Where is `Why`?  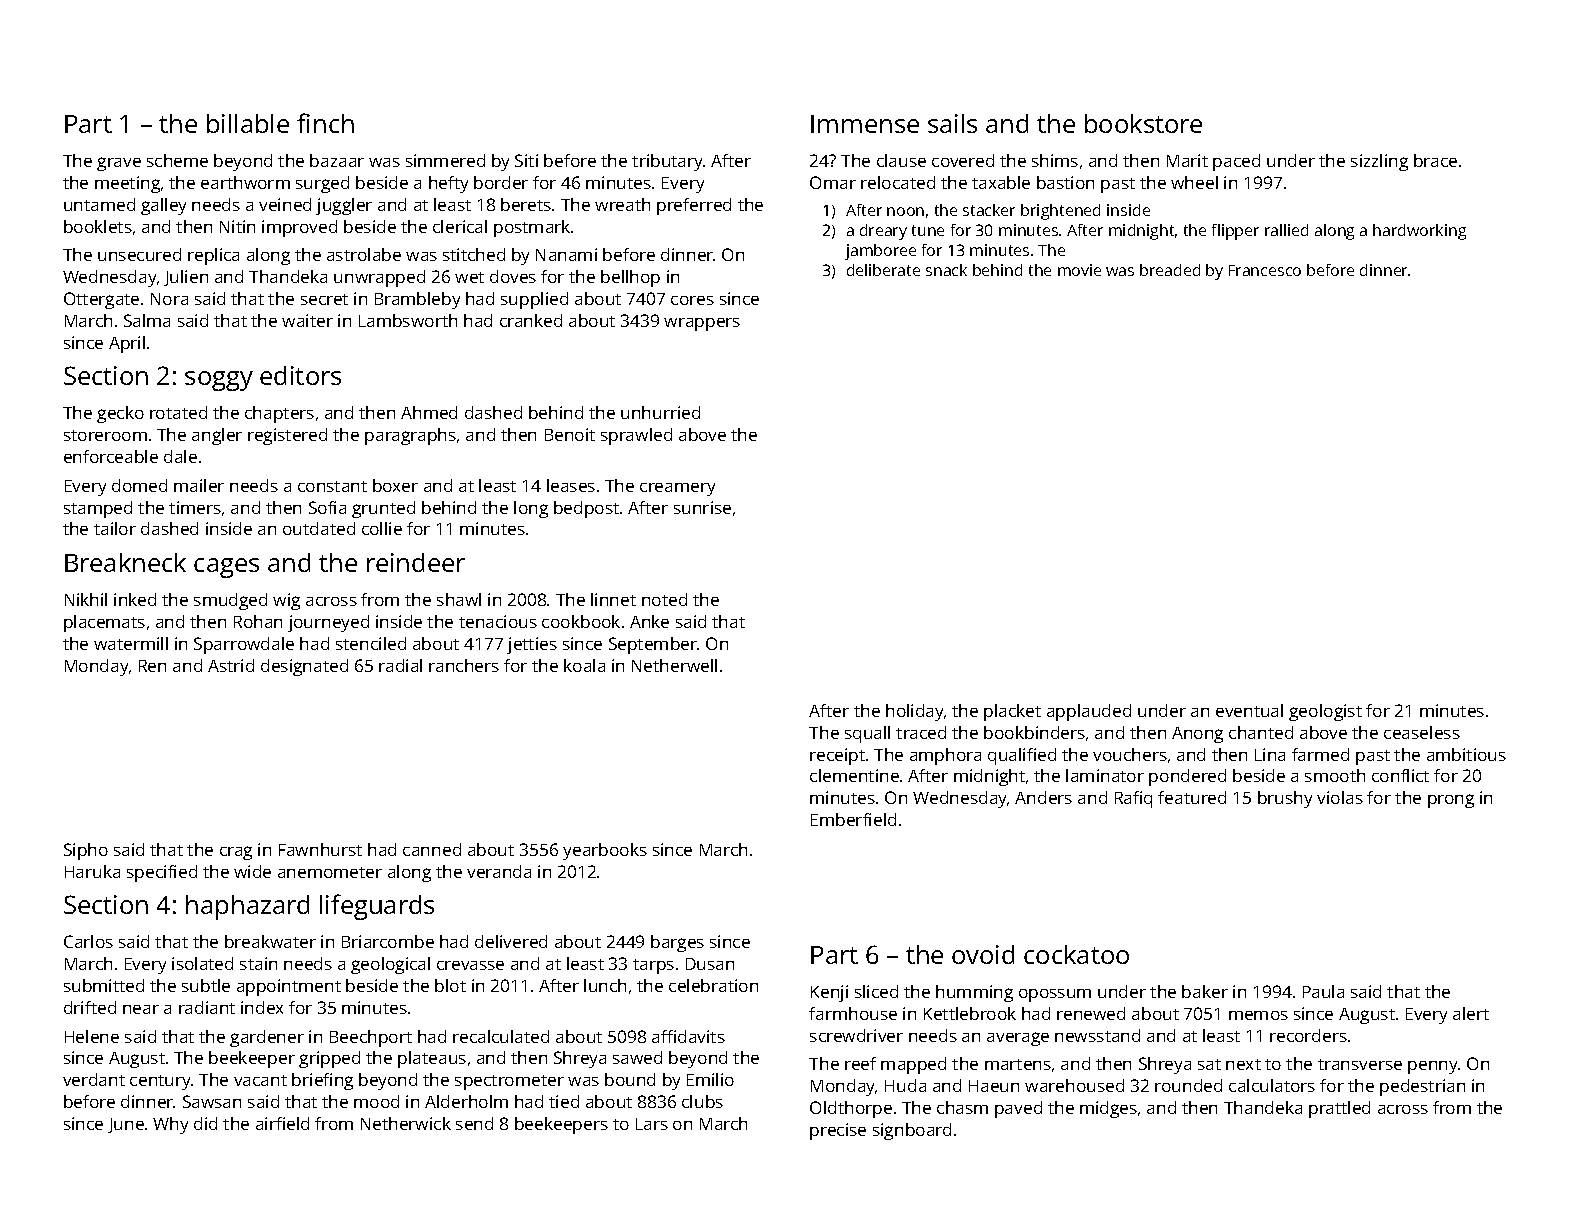 Why is located at coordinates (170, 1125).
